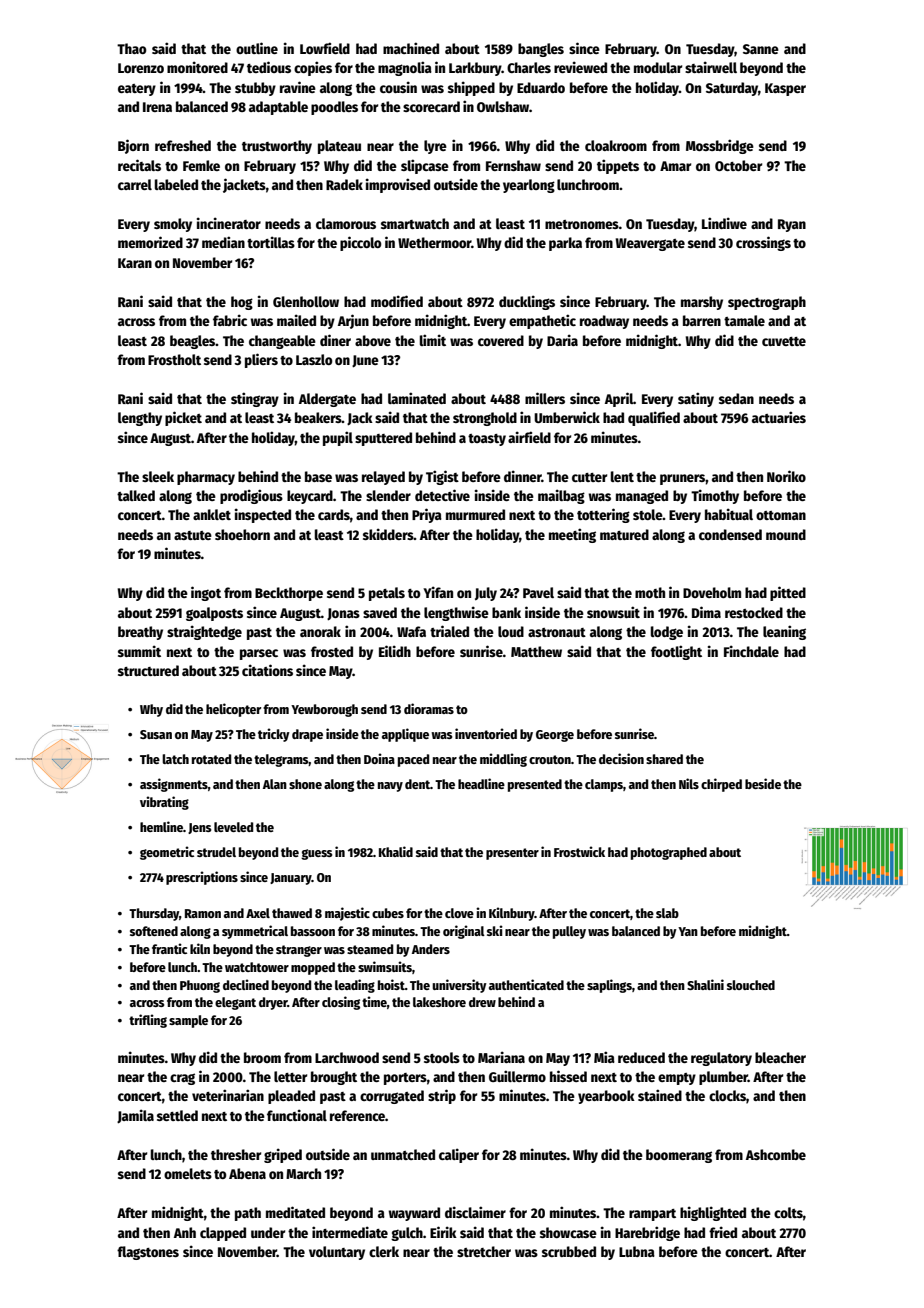 The image size is (924, 1308). Describe the element at coordinates (475, 514) in the screenshot. I see `murmured` at that location.
